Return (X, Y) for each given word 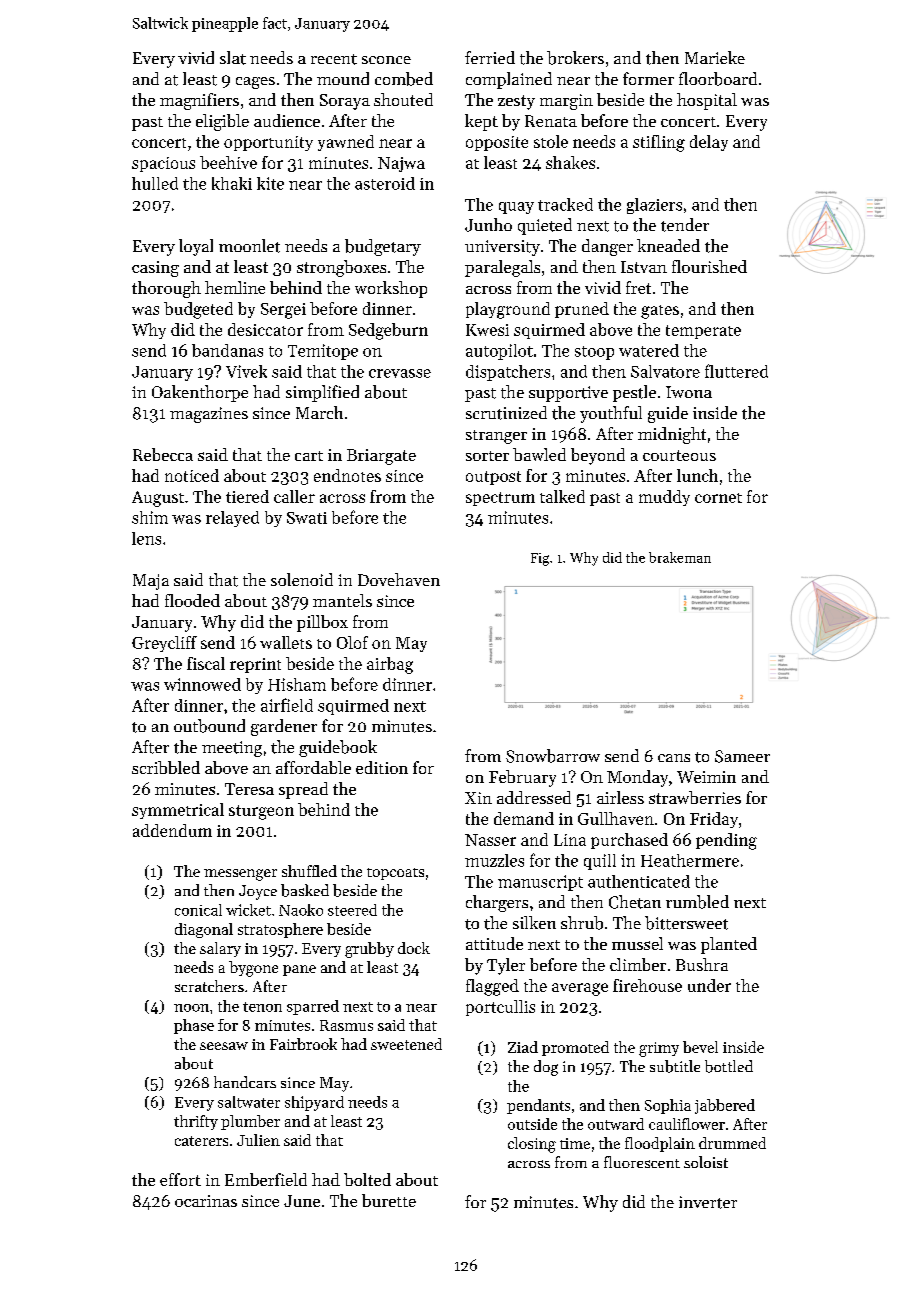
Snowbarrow (553, 756)
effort (180, 1179)
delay (709, 143)
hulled (155, 183)
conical (198, 910)
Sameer (742, 756)
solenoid (302, 579)
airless (620, 797)
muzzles (494, 860)
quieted (545, 226)
